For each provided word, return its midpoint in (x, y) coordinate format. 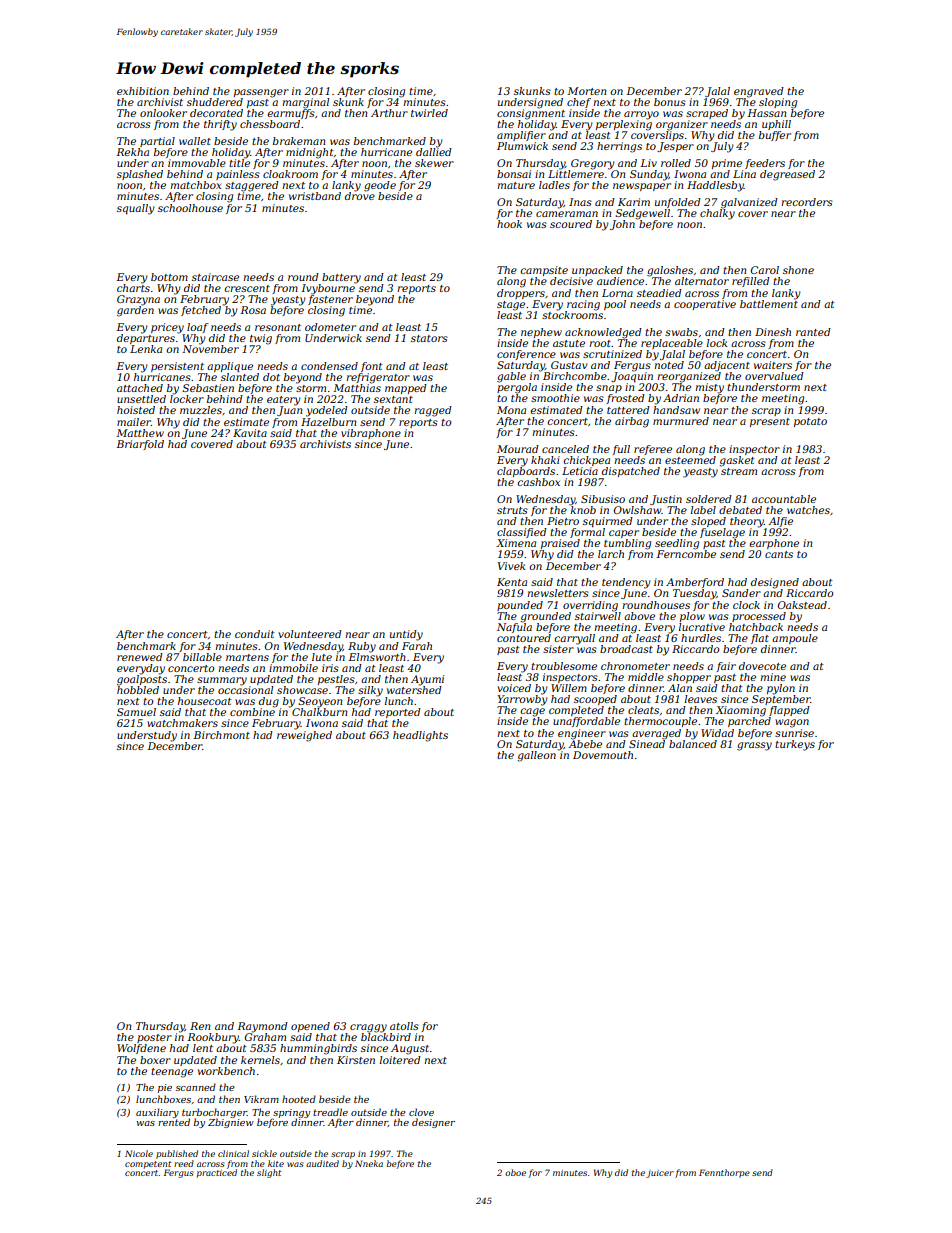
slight (269, 1173)
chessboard (270, 124)
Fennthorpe (724, 1173)
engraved (759, 92)
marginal (305, 103)
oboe (515, 1172)
